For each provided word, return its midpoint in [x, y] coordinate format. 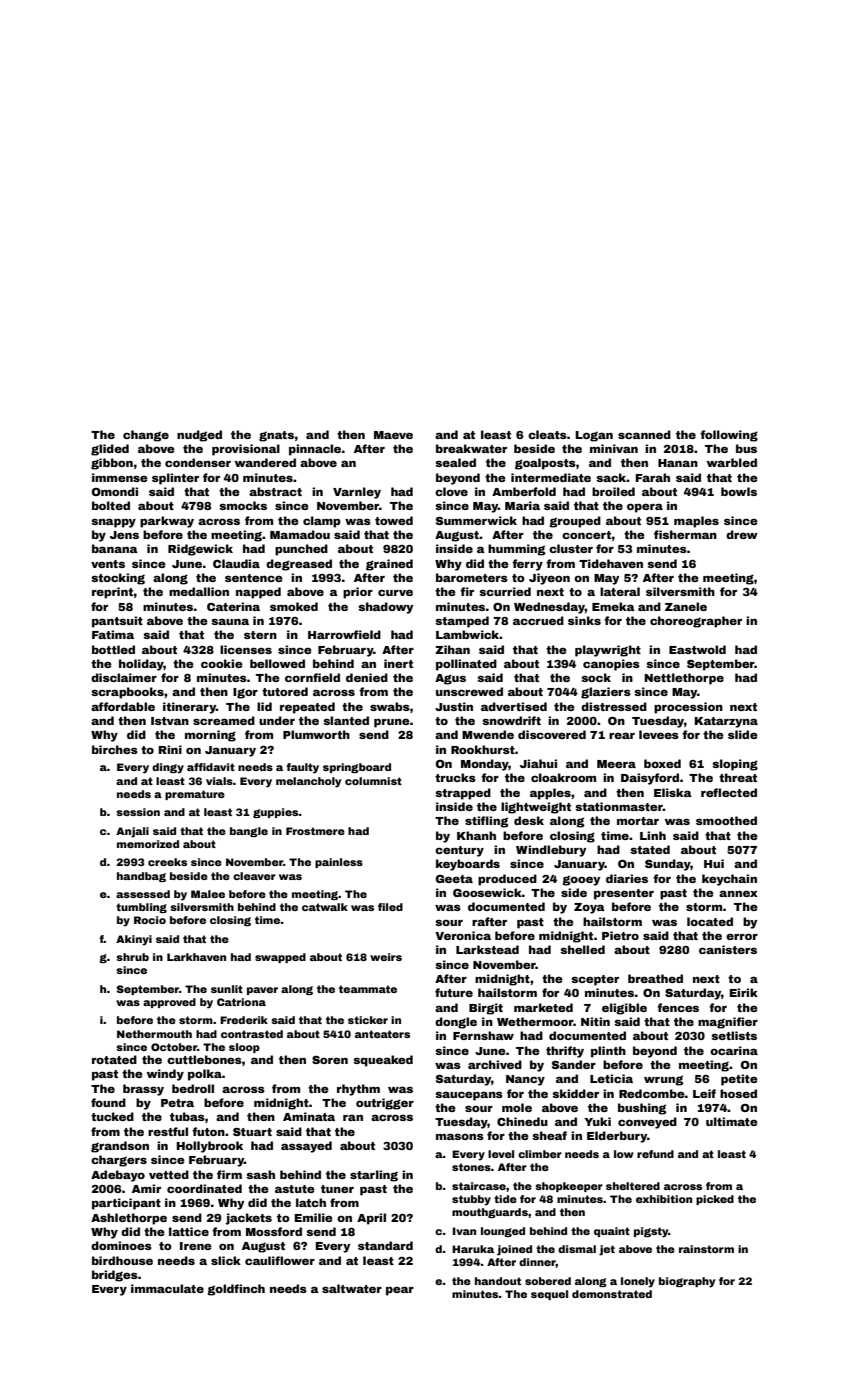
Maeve [393, 435]
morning [210, 736]
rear [622, 735]
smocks [243, 505]
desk [529, 820]
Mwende [488, 734]
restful [168, 1131]
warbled [732, 462]
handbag [141, 877]
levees [659, 734]
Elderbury [617, 1137]
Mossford [274, 1231]
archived [495, 1064]
